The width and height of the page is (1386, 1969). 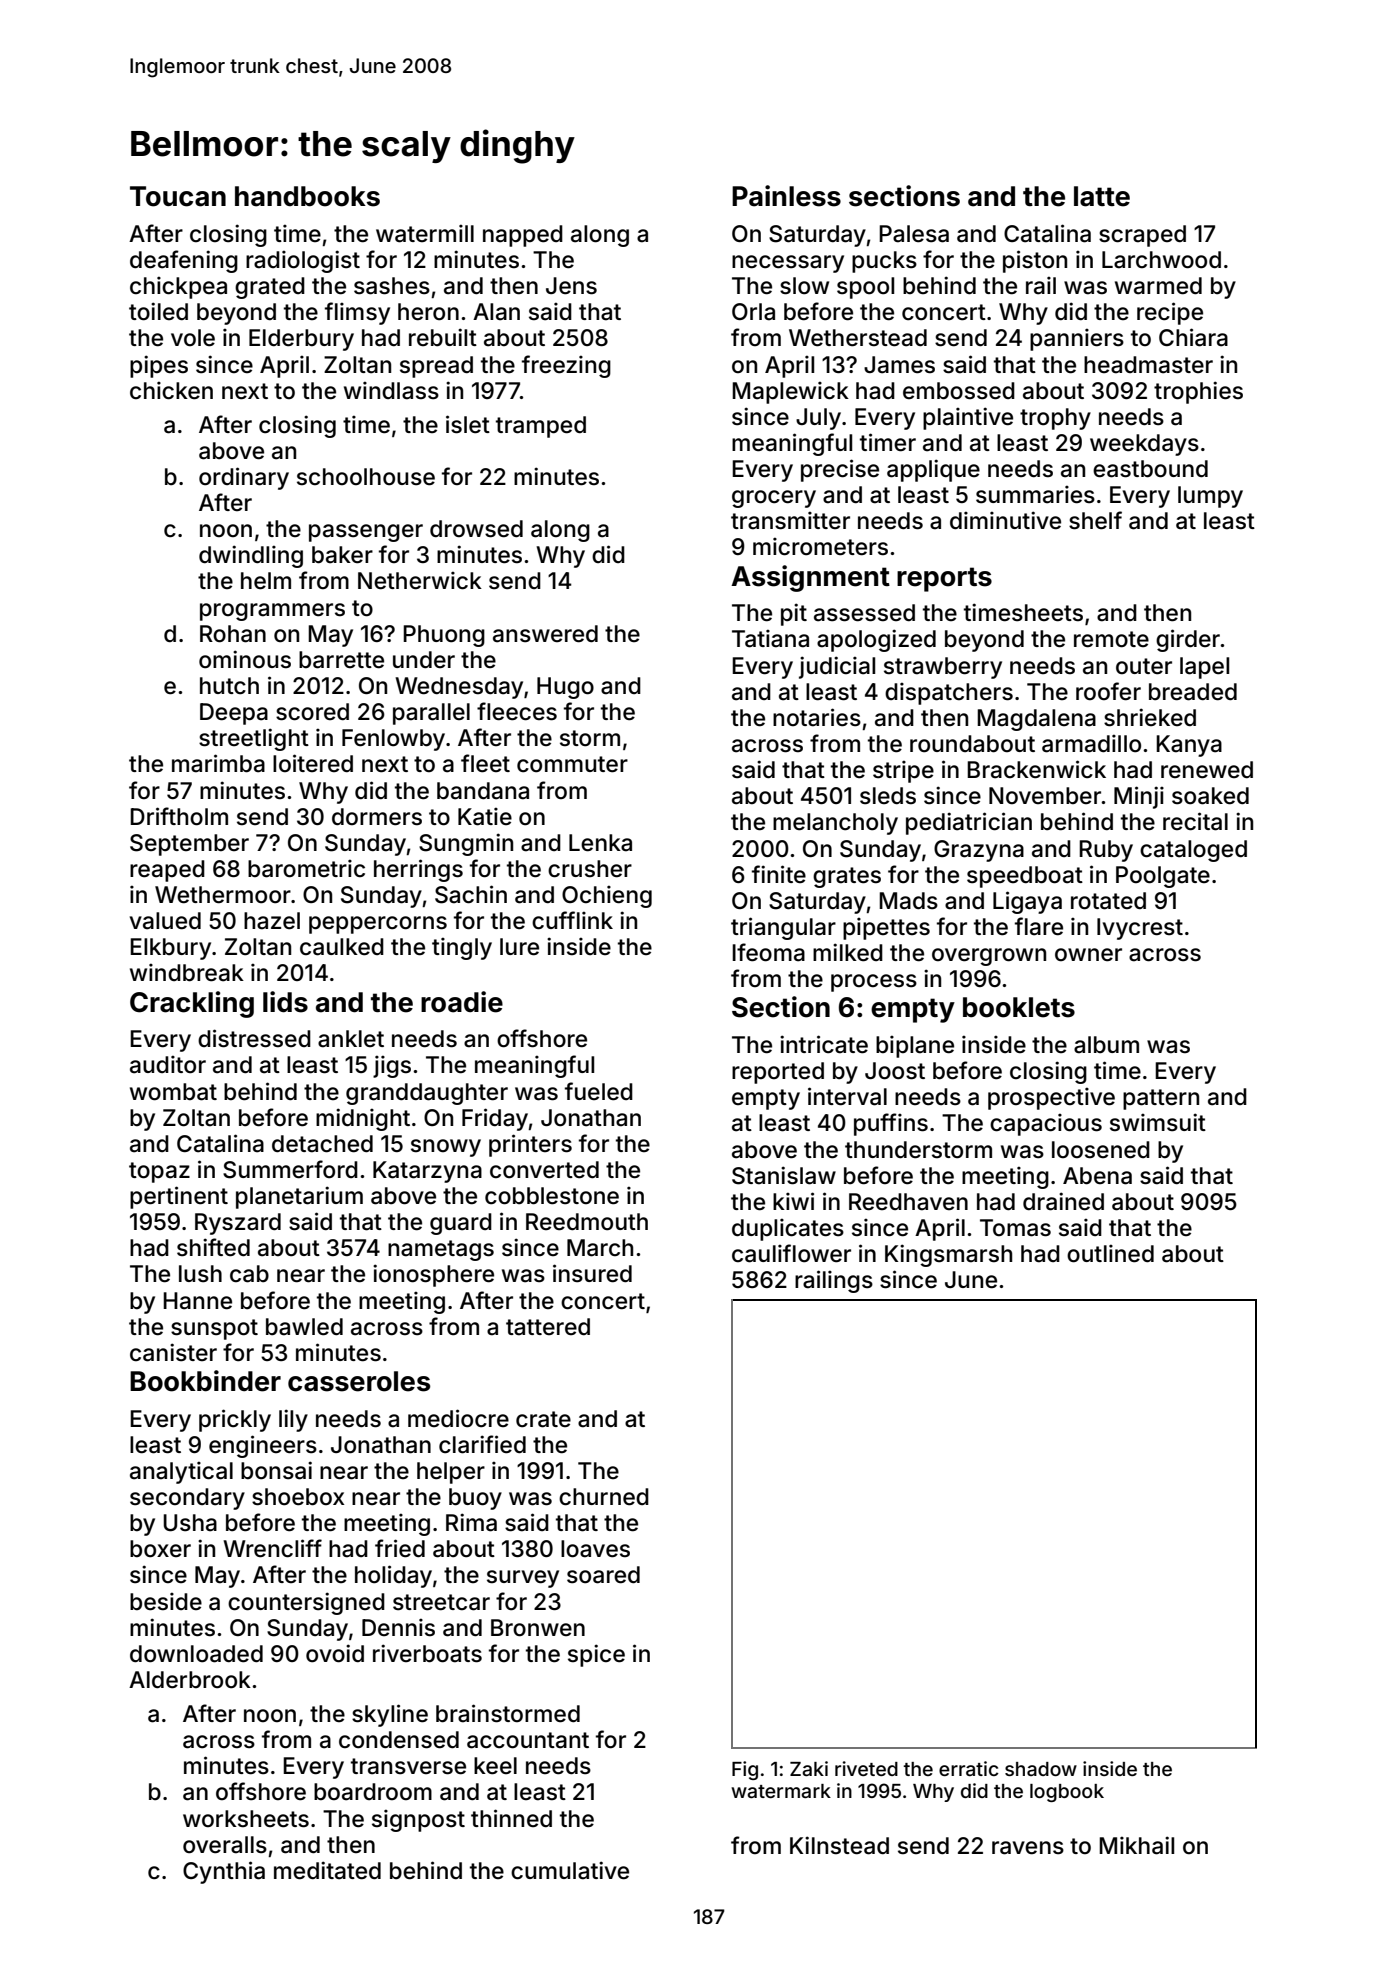 I want to click on pit, so click(x=794, y=614).
